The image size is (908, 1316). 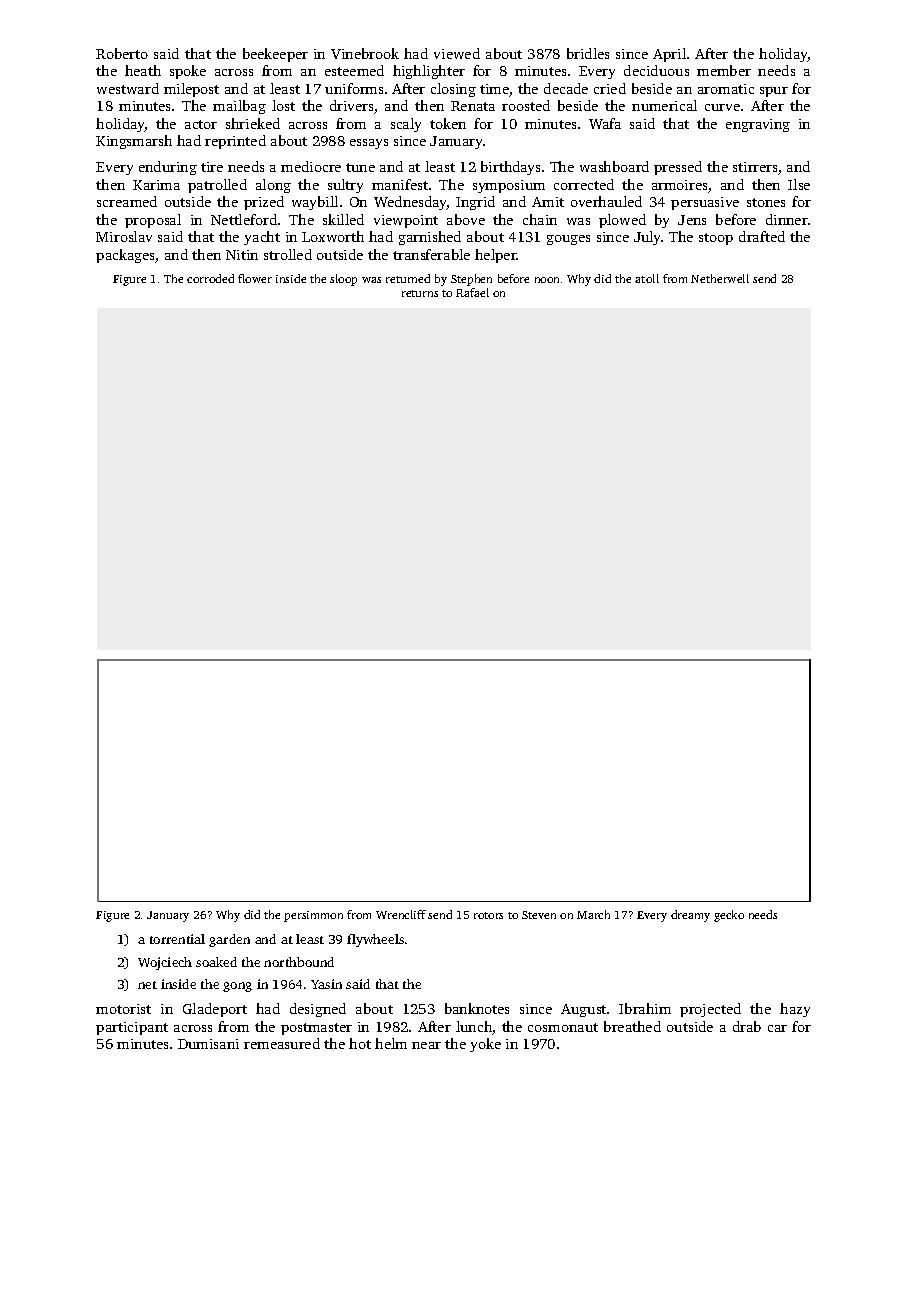 I want to click on Wojciech, so click(x=165, y=963).
